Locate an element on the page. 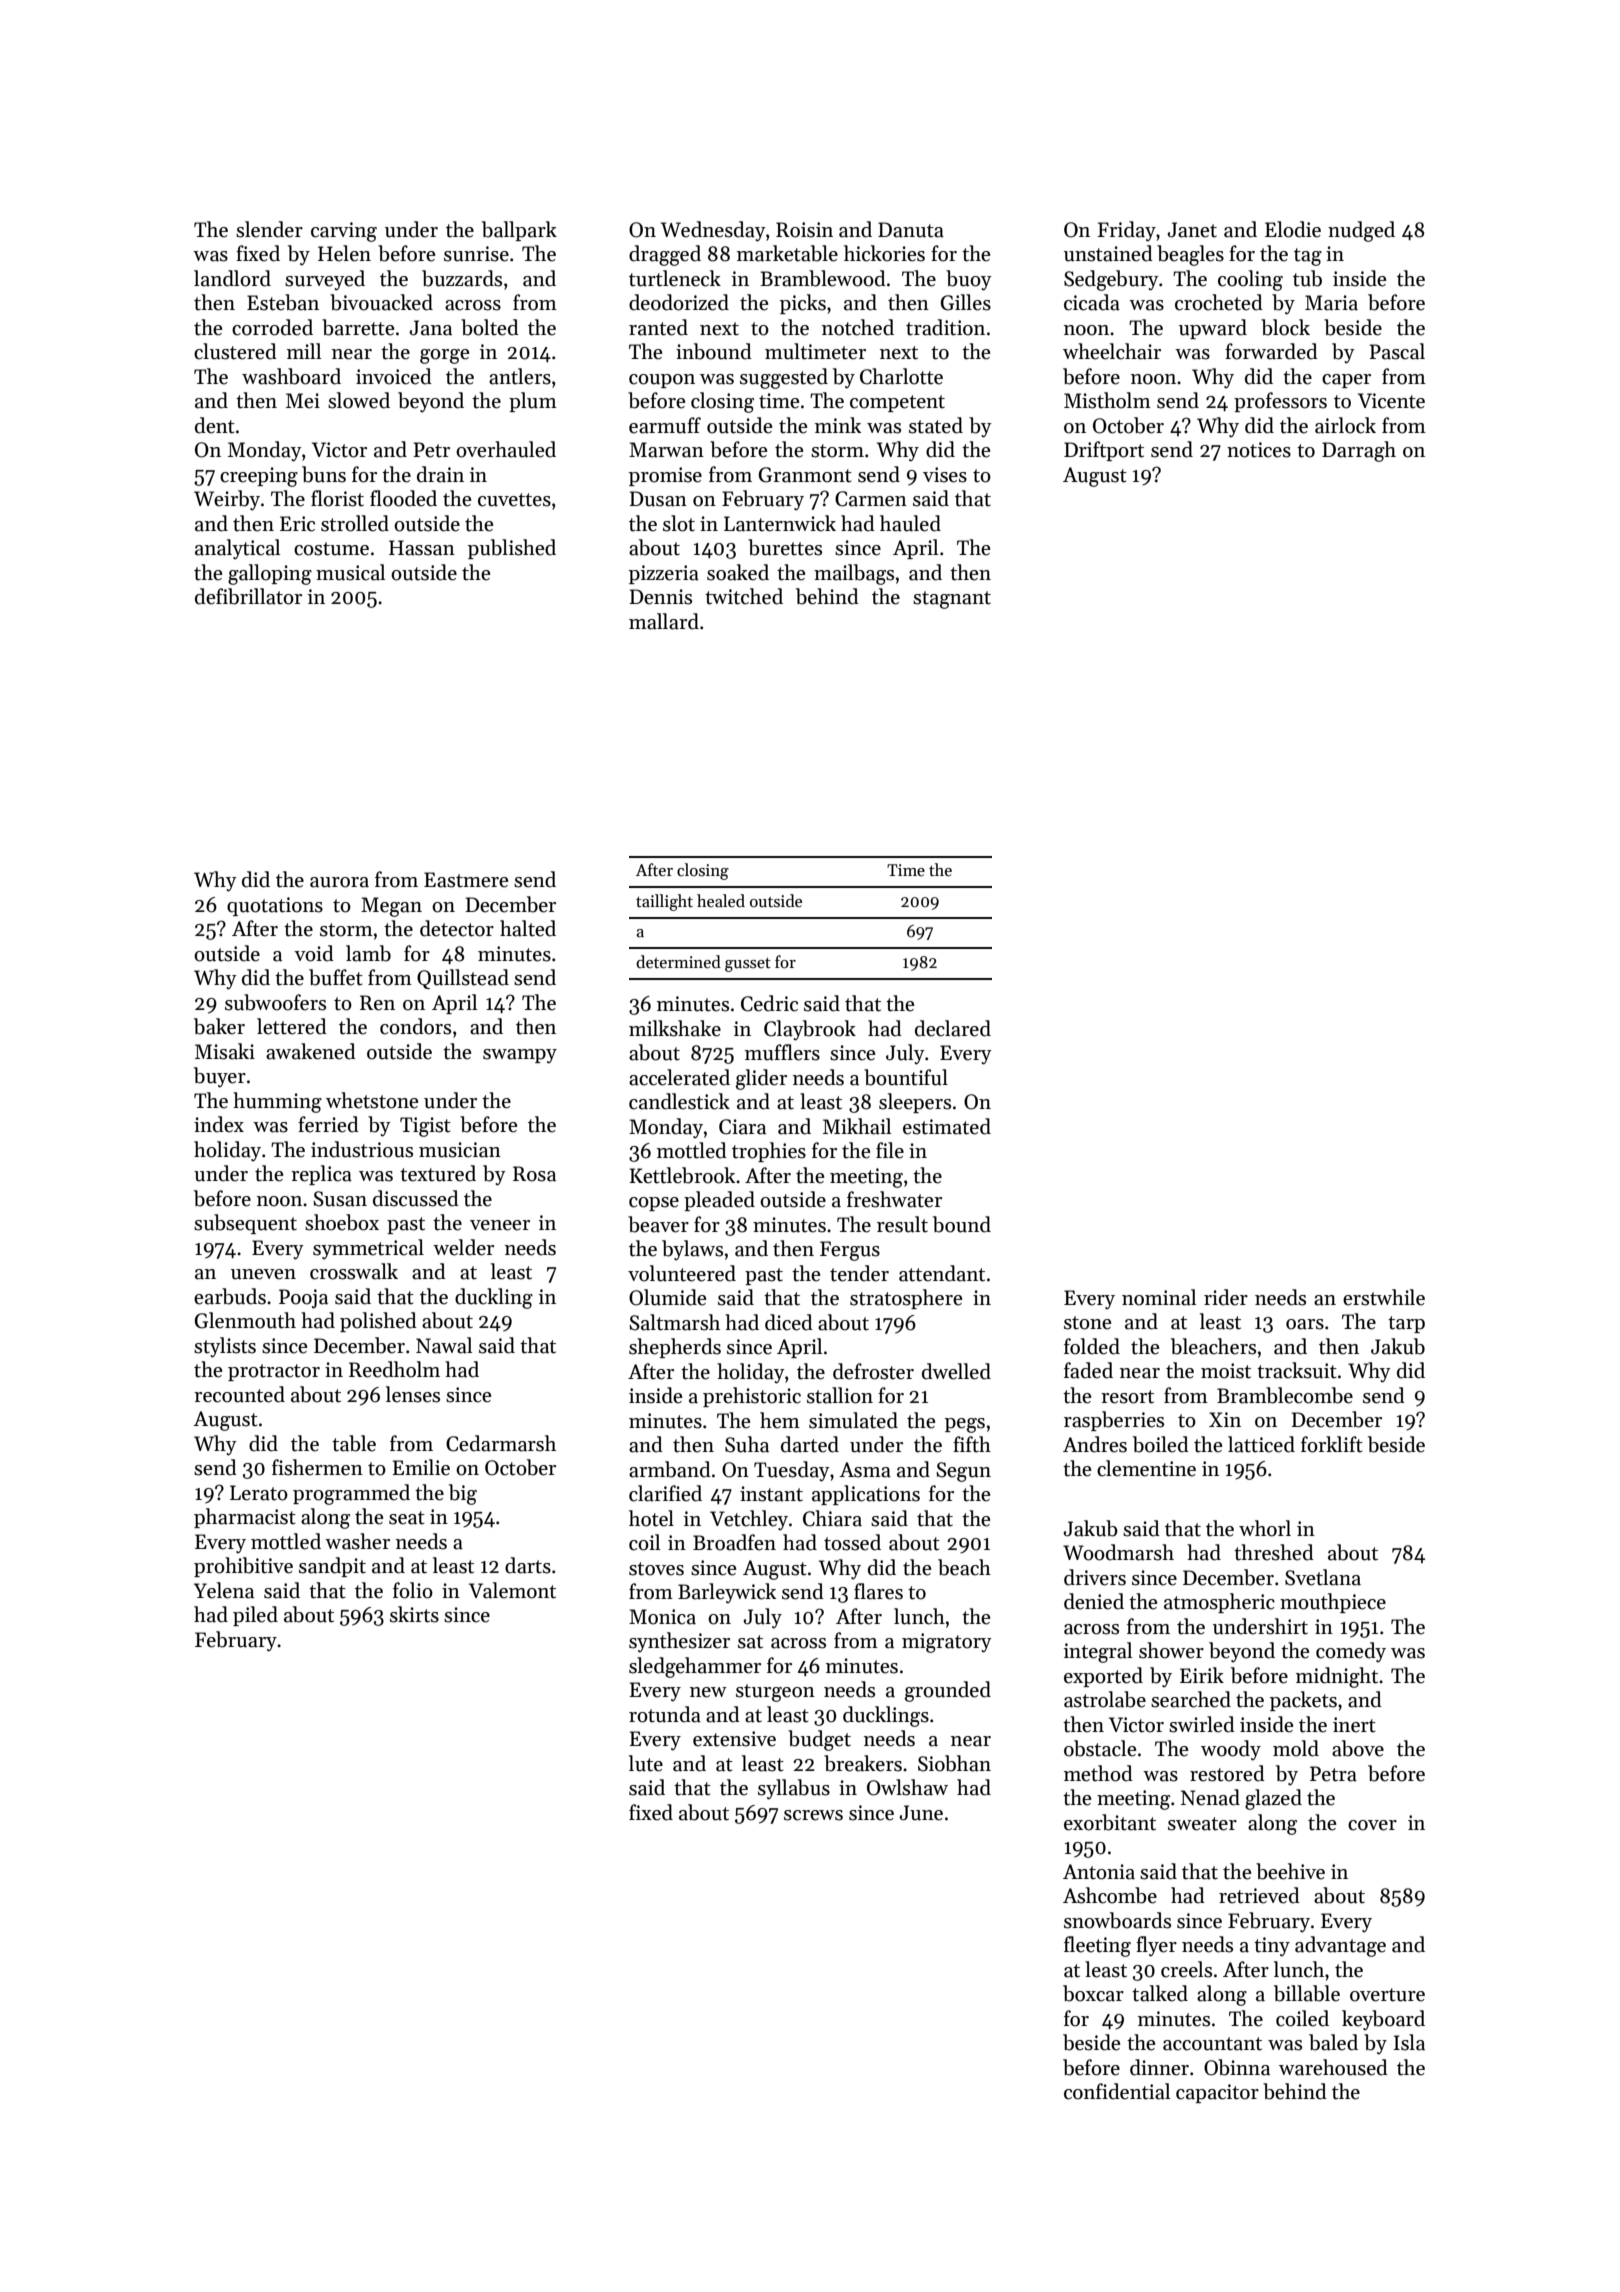 This image has height=2292, width=1620. Janet is located at coordinates (1192, 230).
